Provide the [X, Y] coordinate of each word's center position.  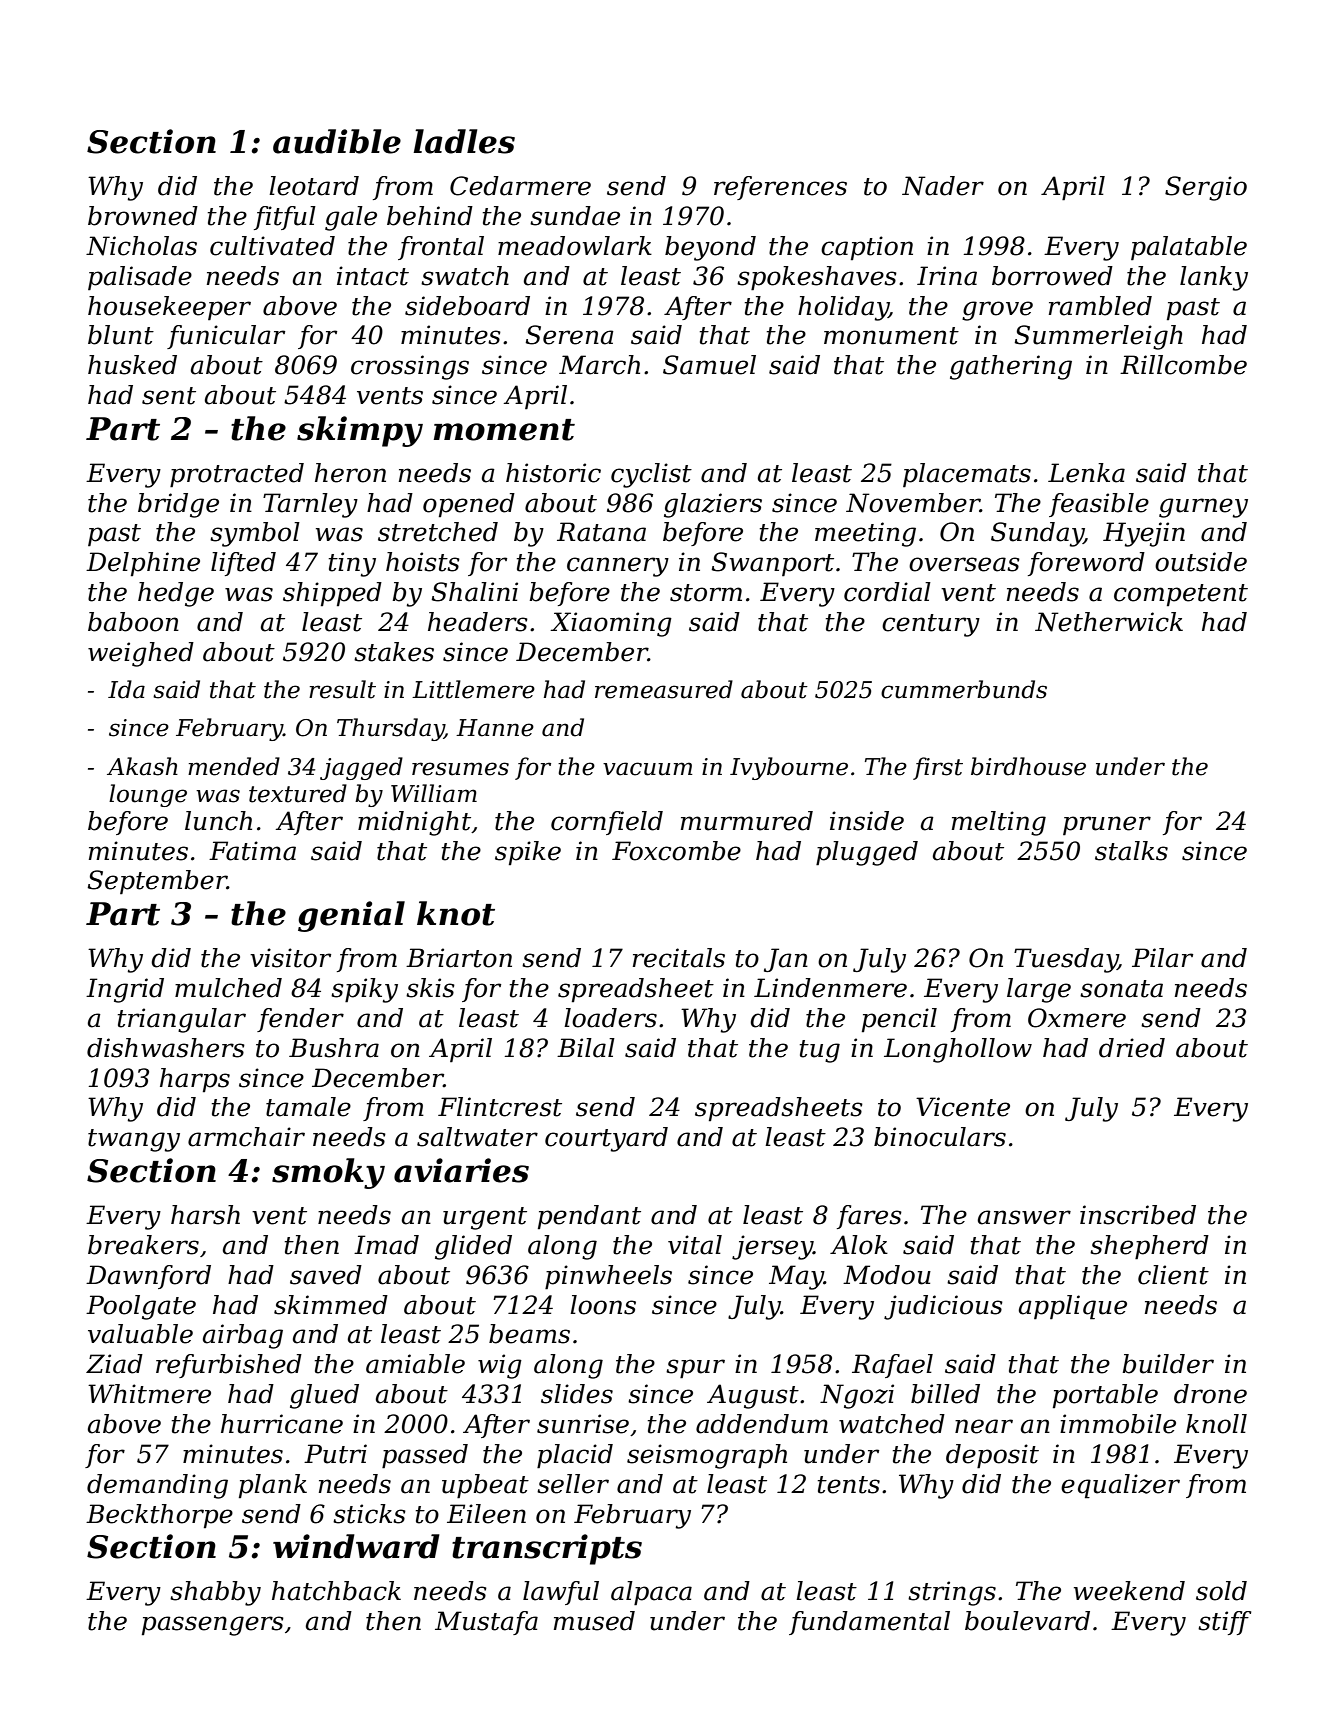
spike [528, 853]
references [780, 188]
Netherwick [1109, 622]
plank [273, 1486]
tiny [352, 564]
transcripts [547, 1549]
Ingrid [125, 990]
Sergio [1206, 188]
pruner [1107, 825]
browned [143, 216]
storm [706, 593]
